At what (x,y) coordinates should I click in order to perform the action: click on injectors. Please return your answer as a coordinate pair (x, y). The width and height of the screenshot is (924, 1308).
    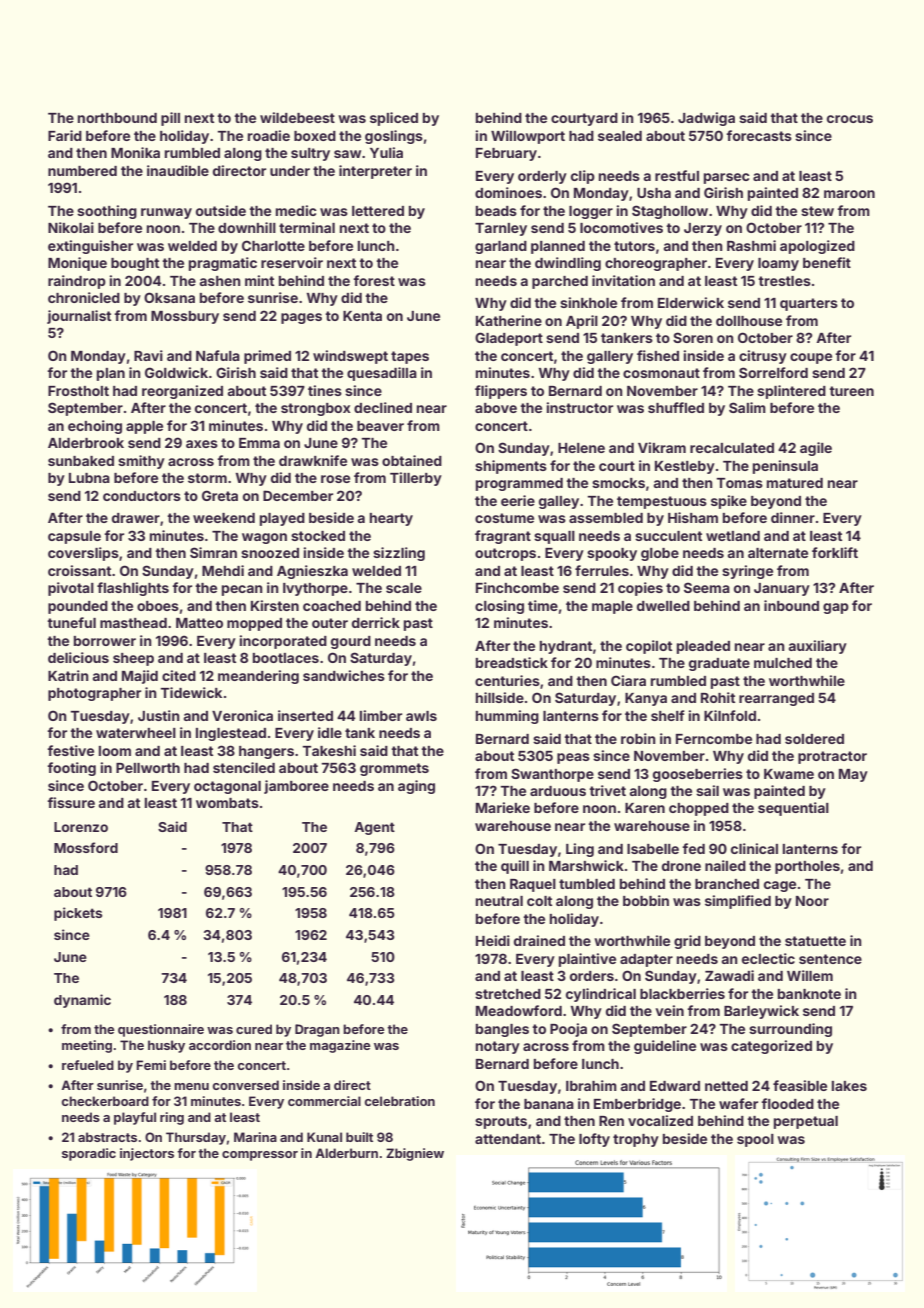
    Looking at the image, I should click on (147, 1154).
